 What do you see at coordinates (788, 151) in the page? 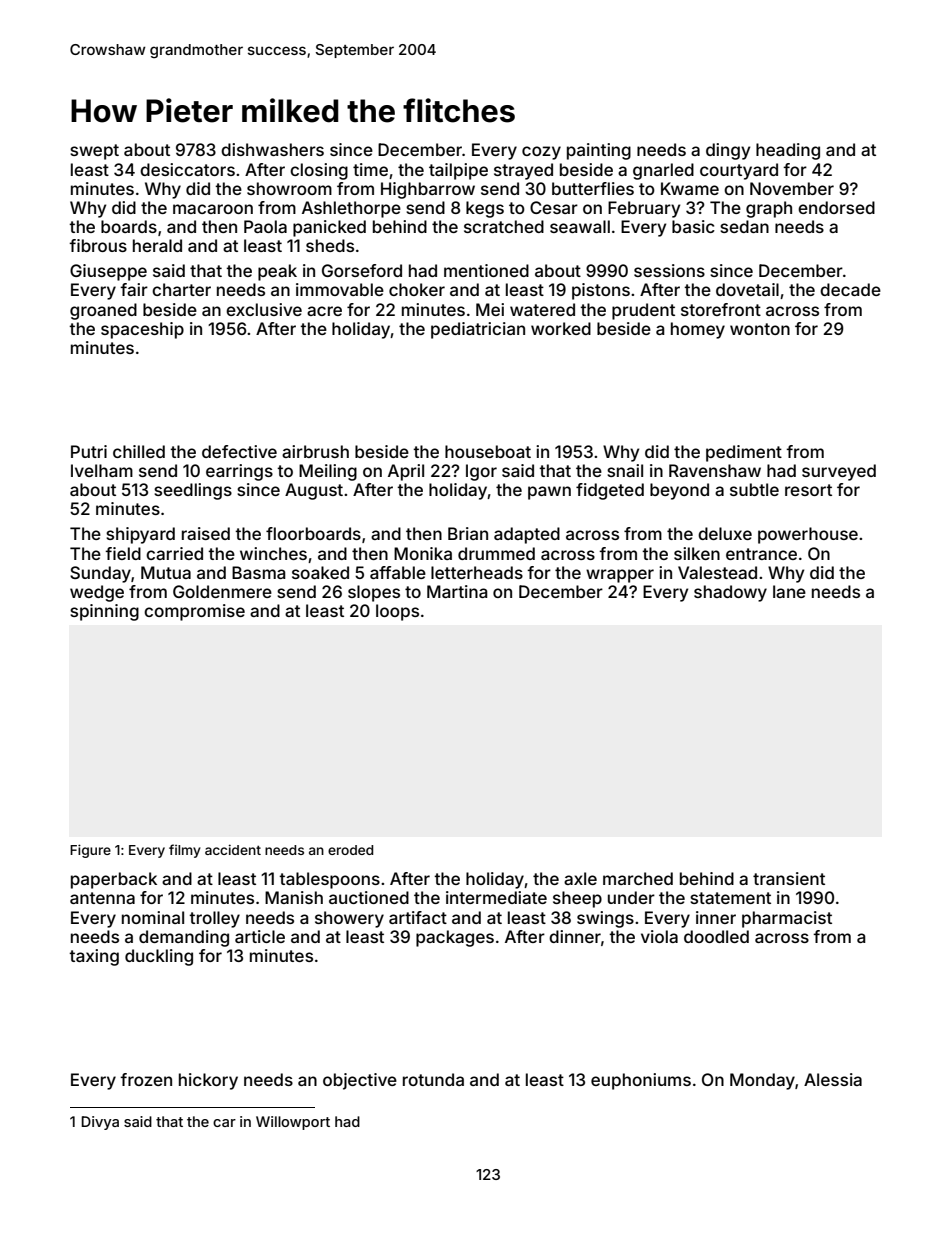
I see `heading` at bounding box center [788, 151].
